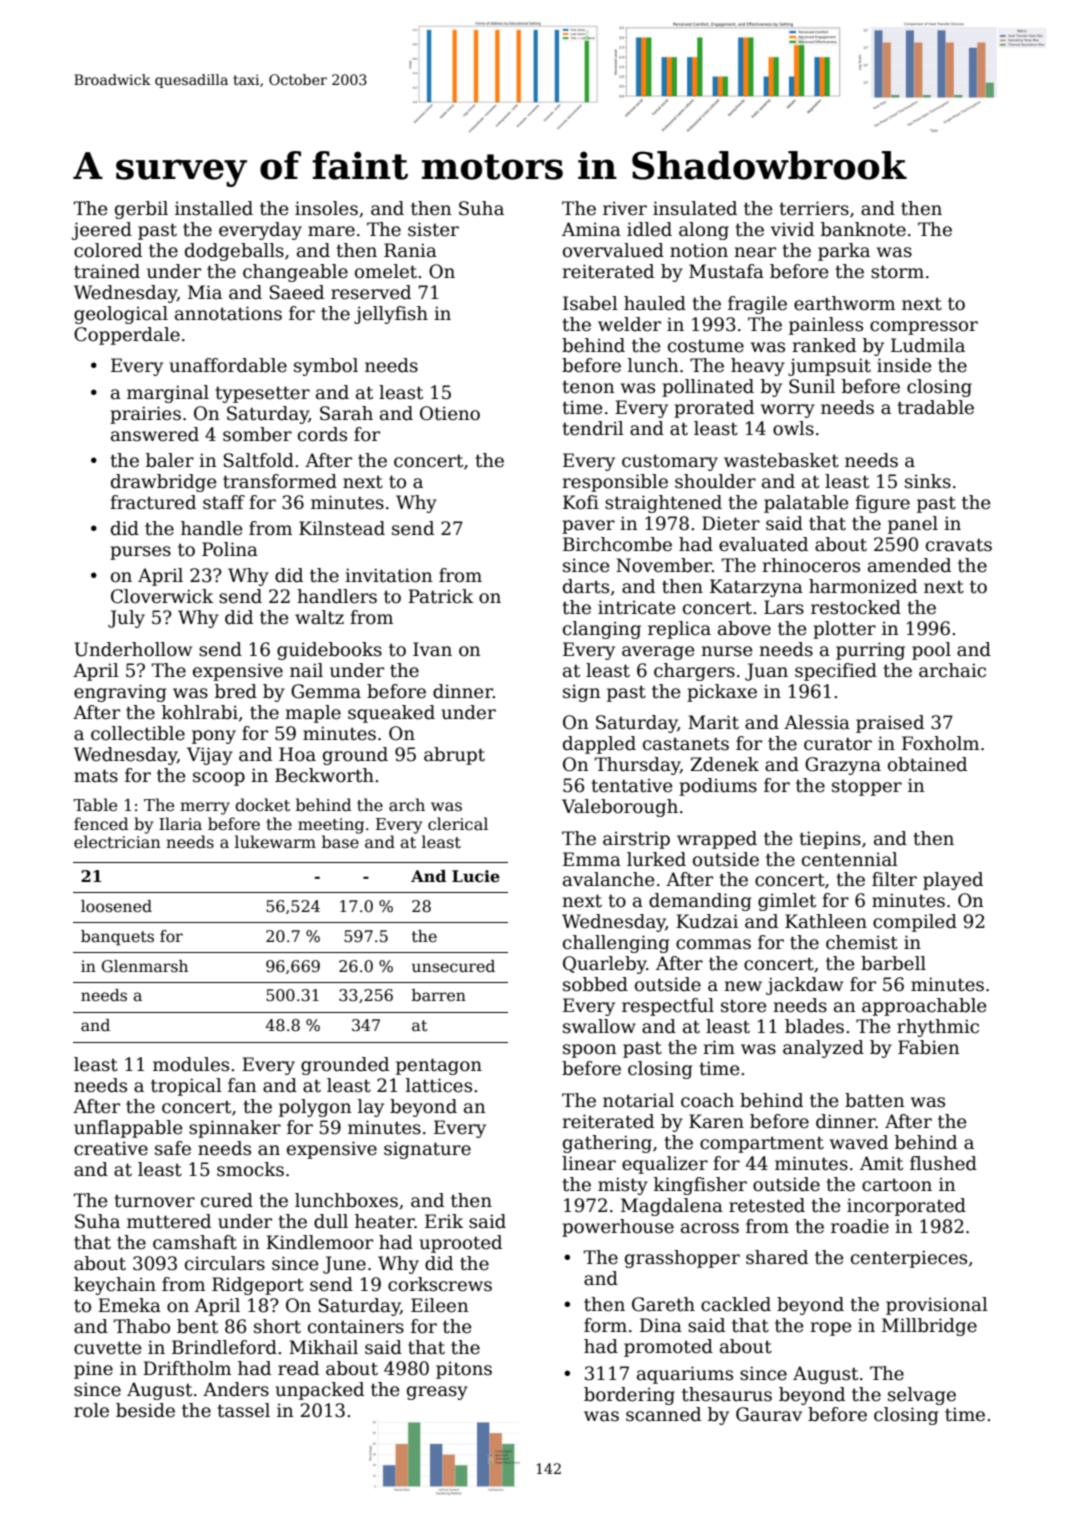 This screenshot has height=1521, width=1070. Describe the element at coordinates (731, 523) in the screenshot. I see `Dieter` at that location.
